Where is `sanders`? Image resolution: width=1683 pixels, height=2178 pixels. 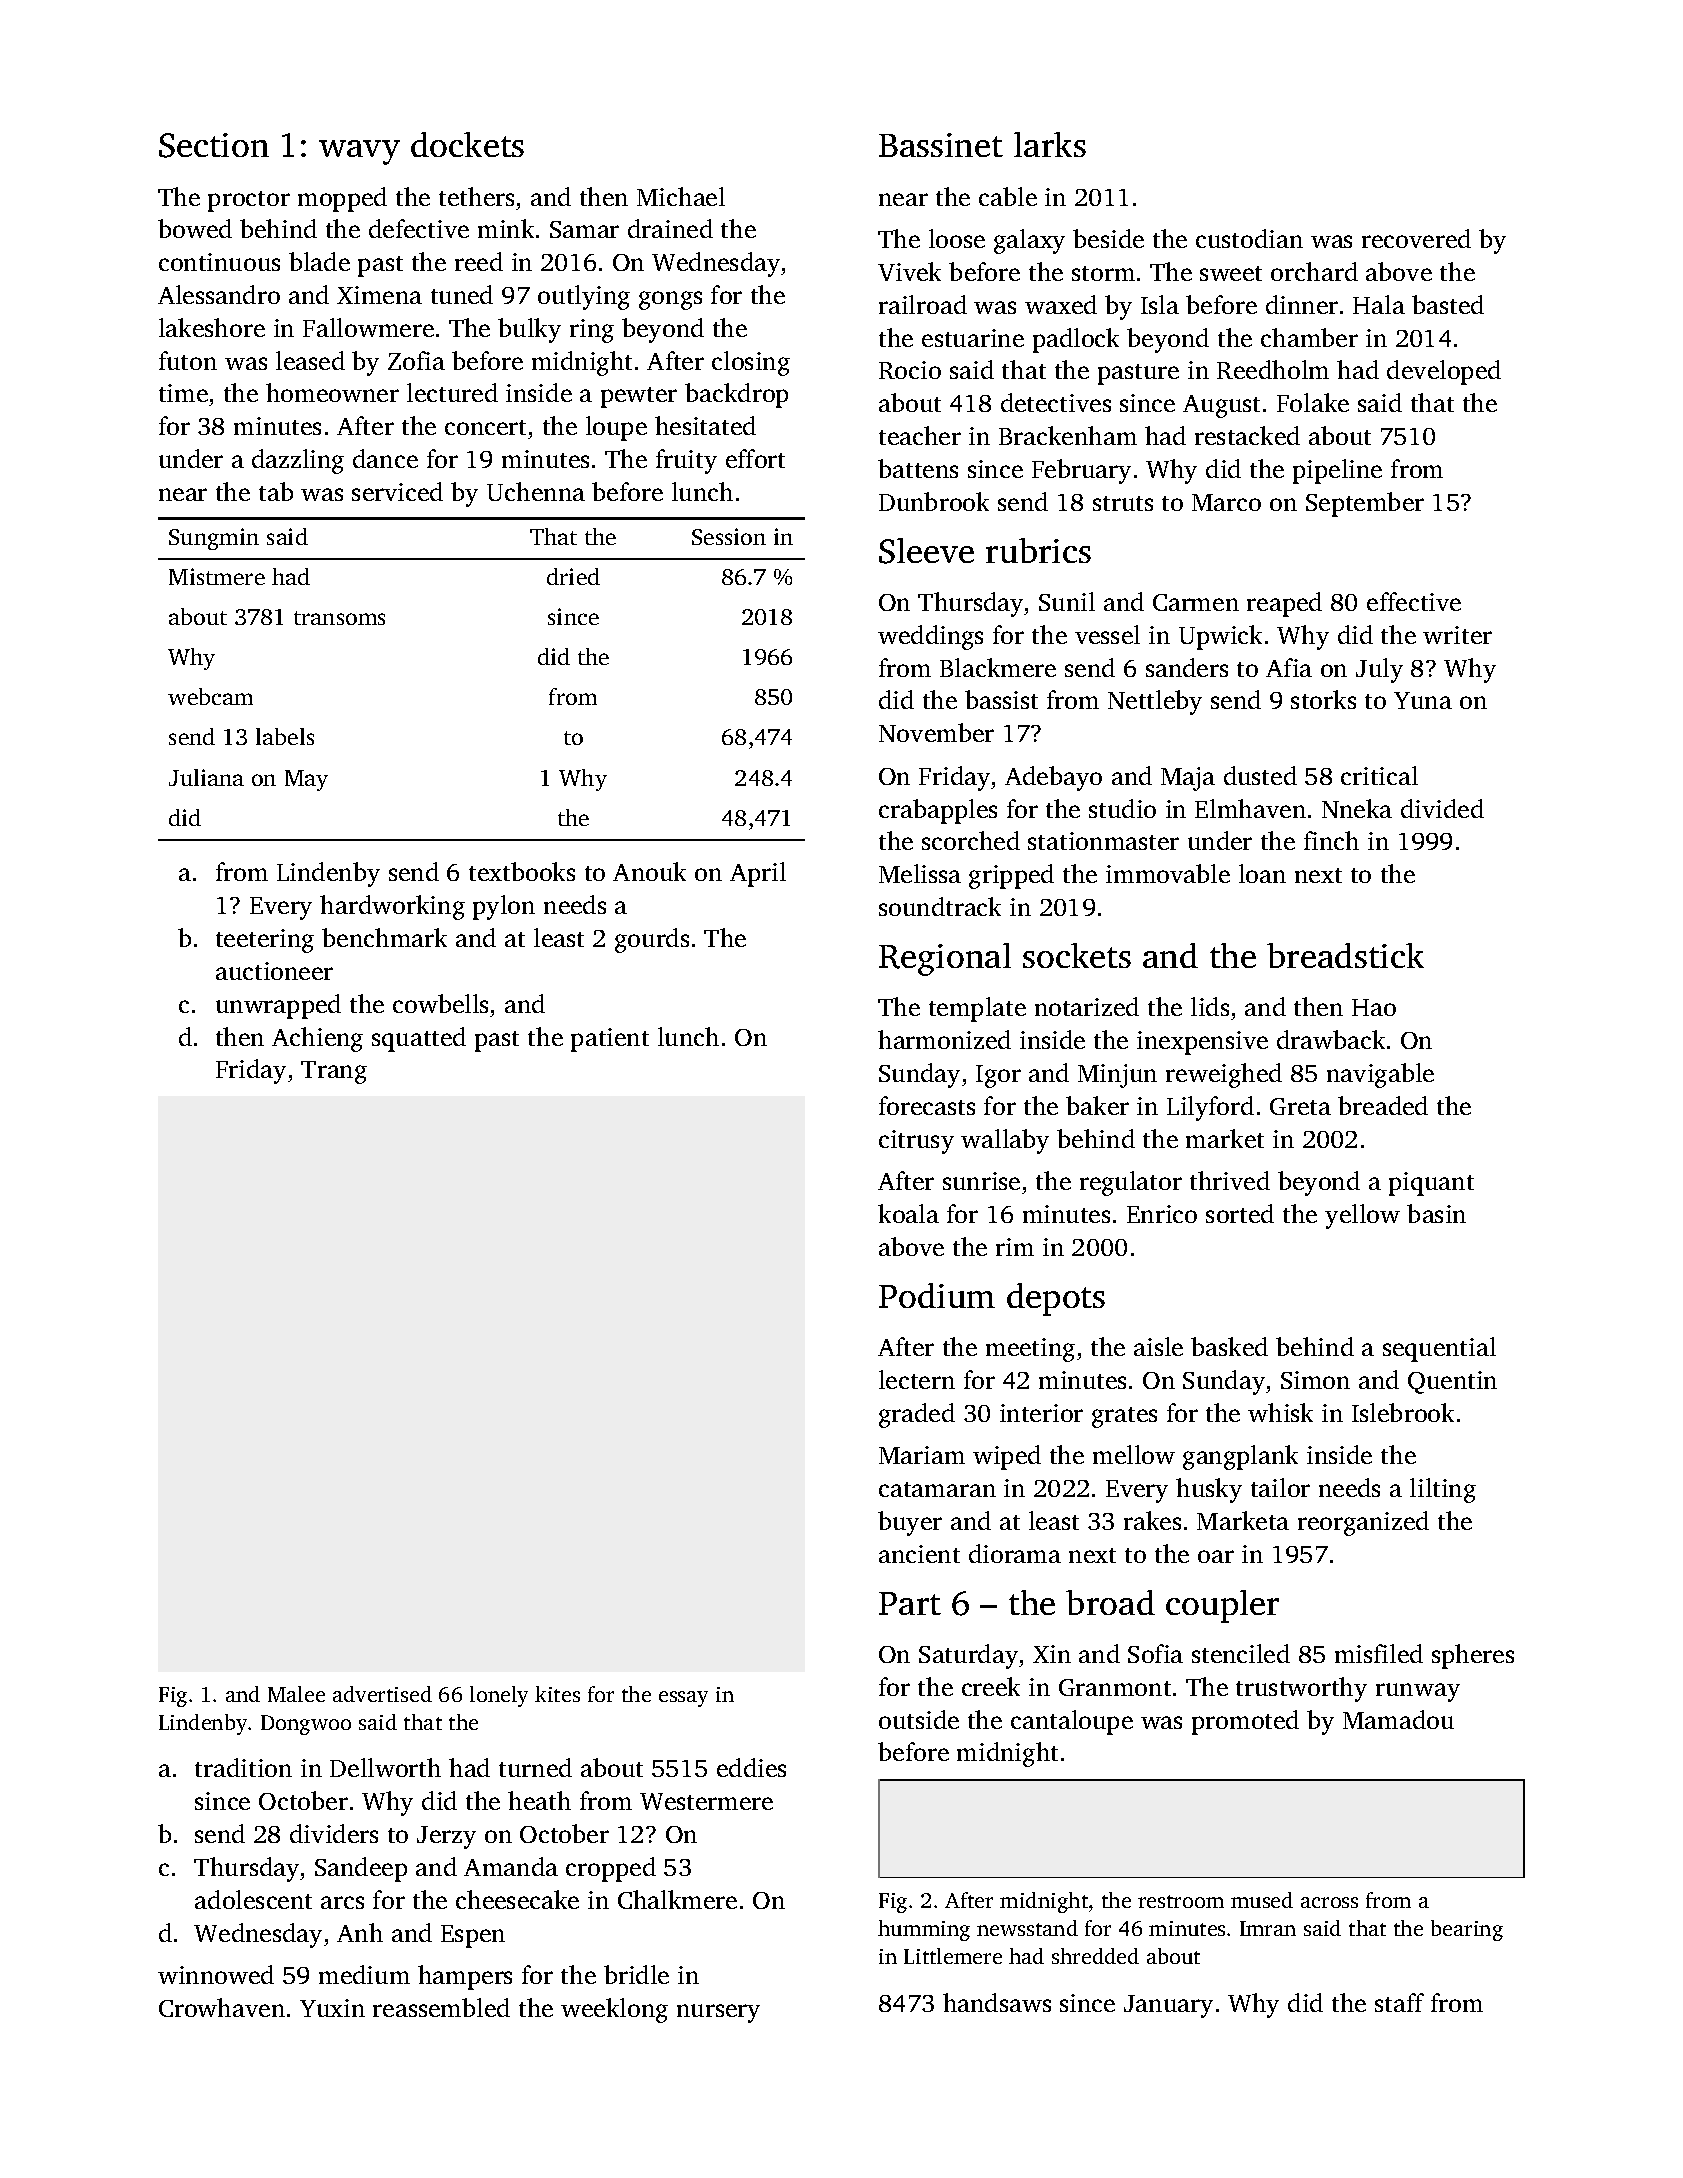
sanders is located at coordinates (1187, 667).
